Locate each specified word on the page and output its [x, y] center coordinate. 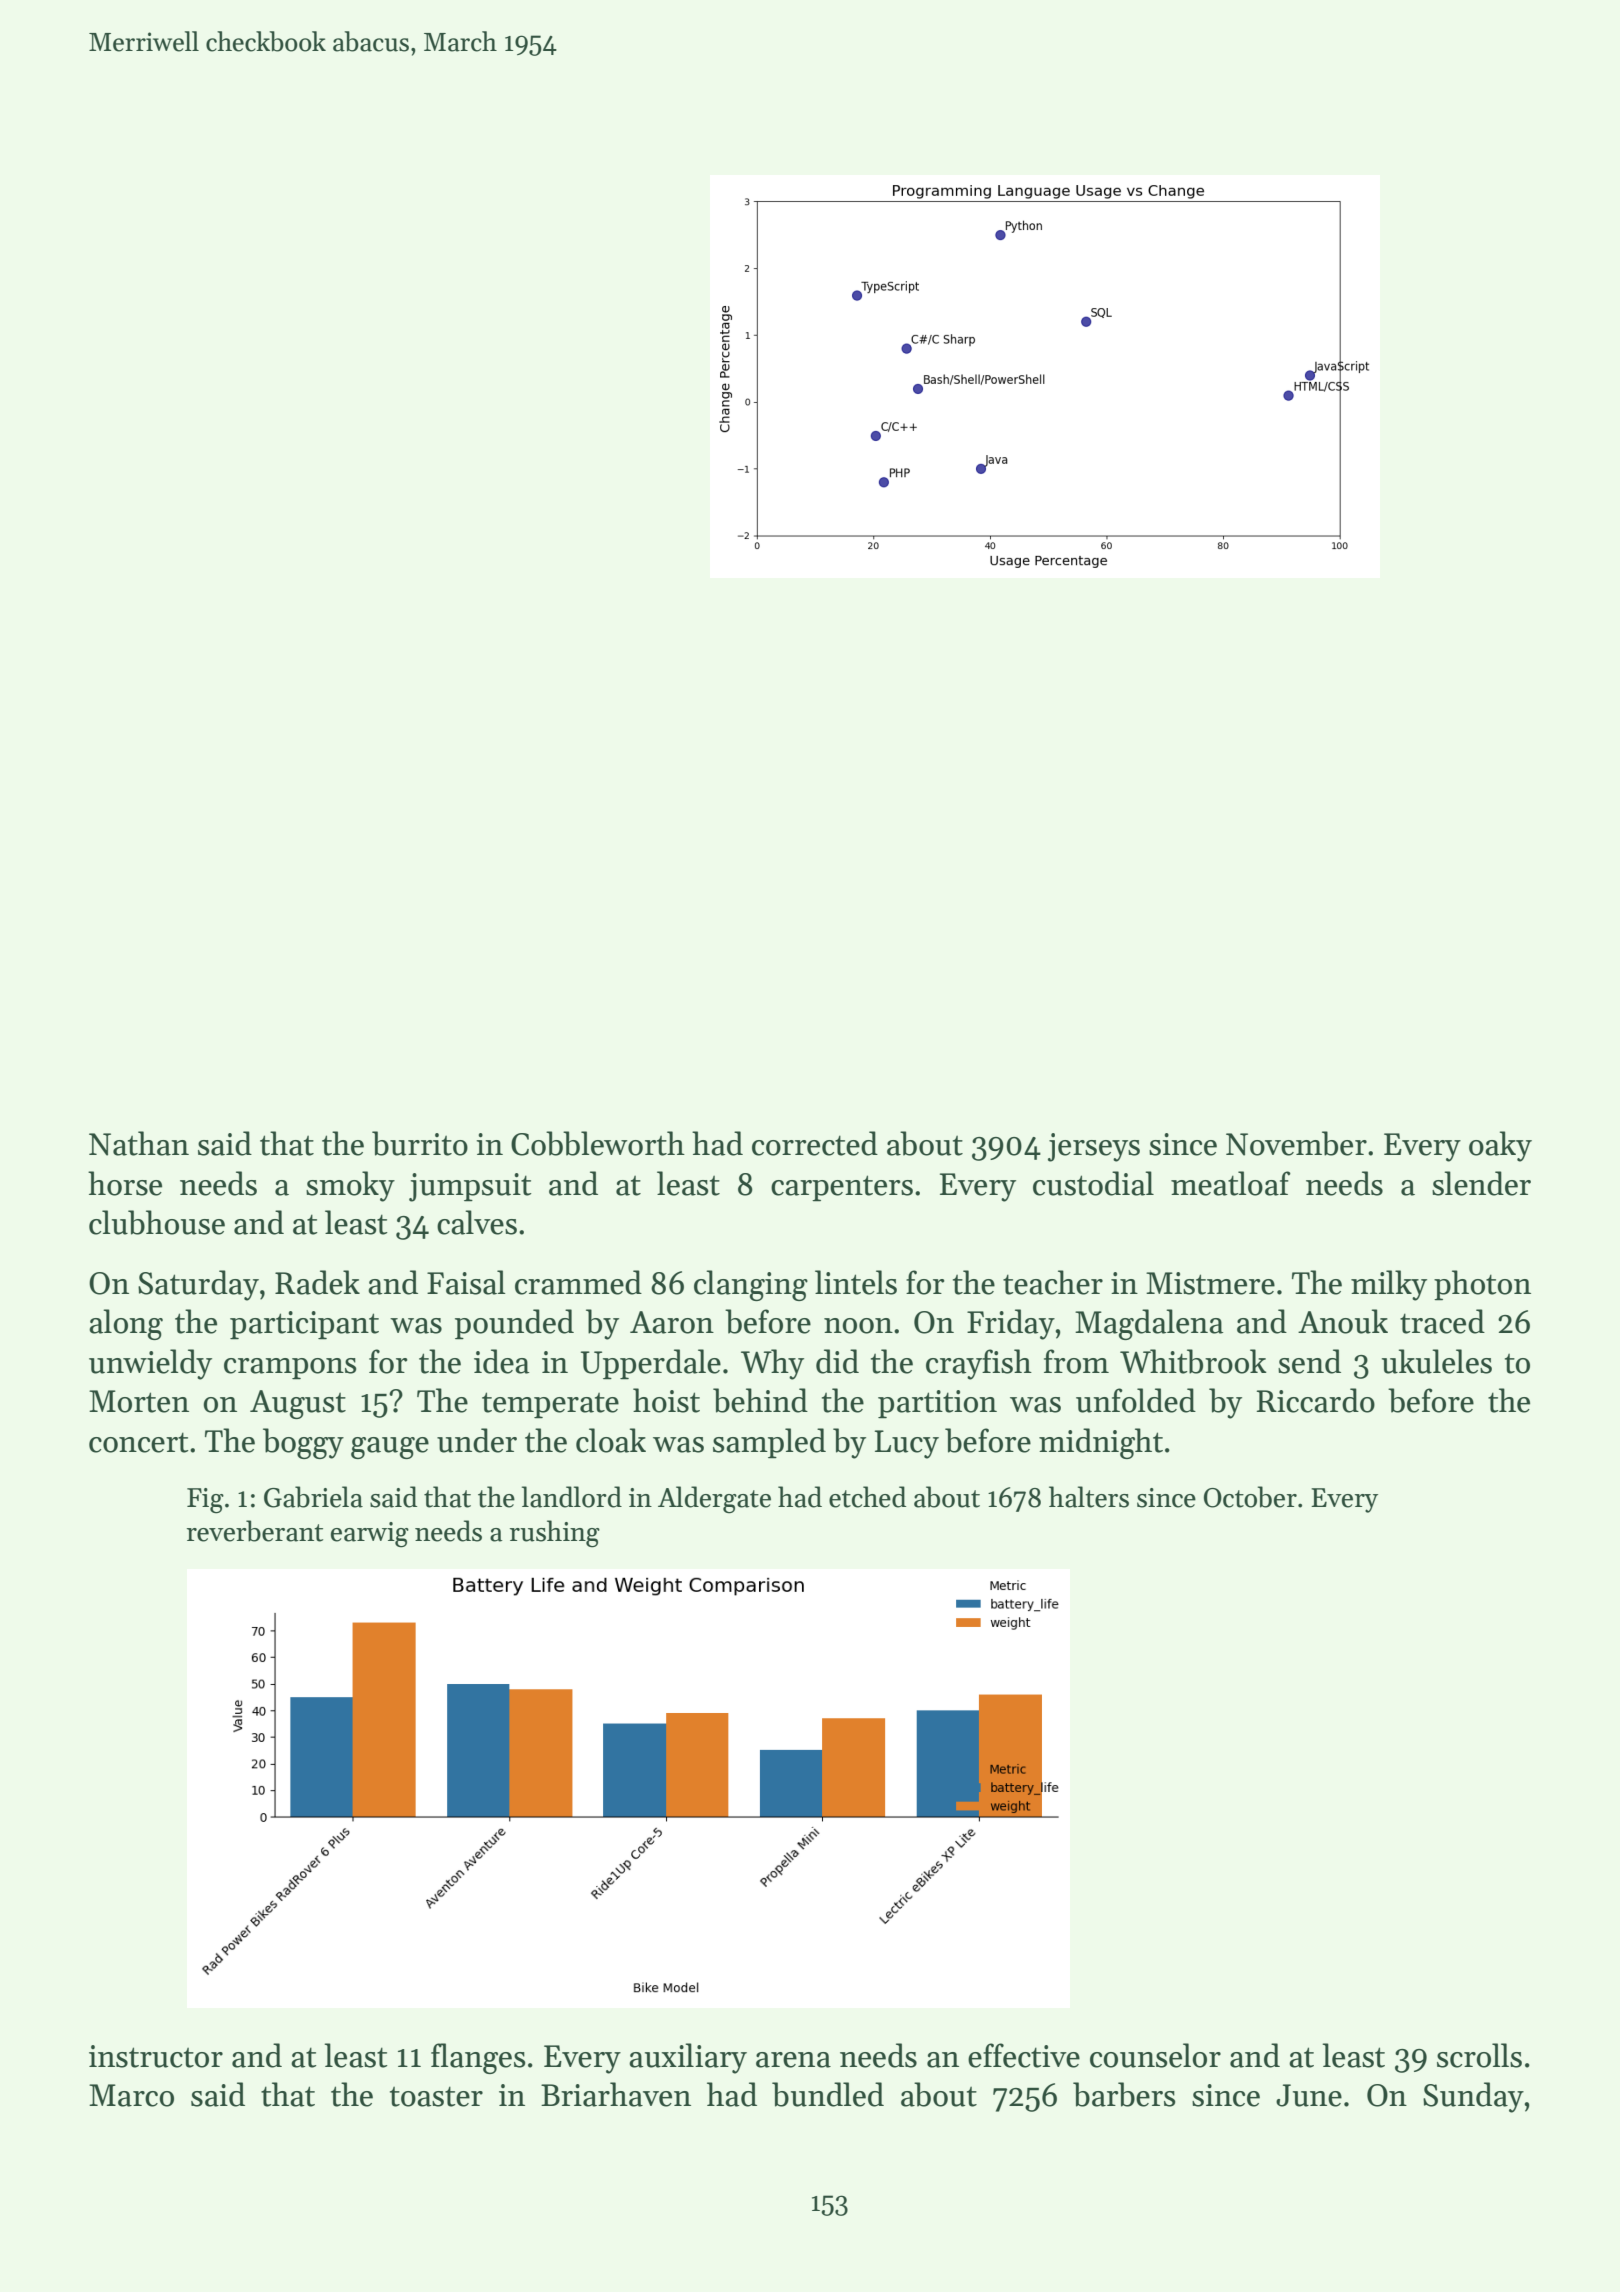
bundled [828, 2094]
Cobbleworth [598, 1143]
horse [125, 1183]
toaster [436, 2096]
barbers [1124, 2094]
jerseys [1094, 1147]
